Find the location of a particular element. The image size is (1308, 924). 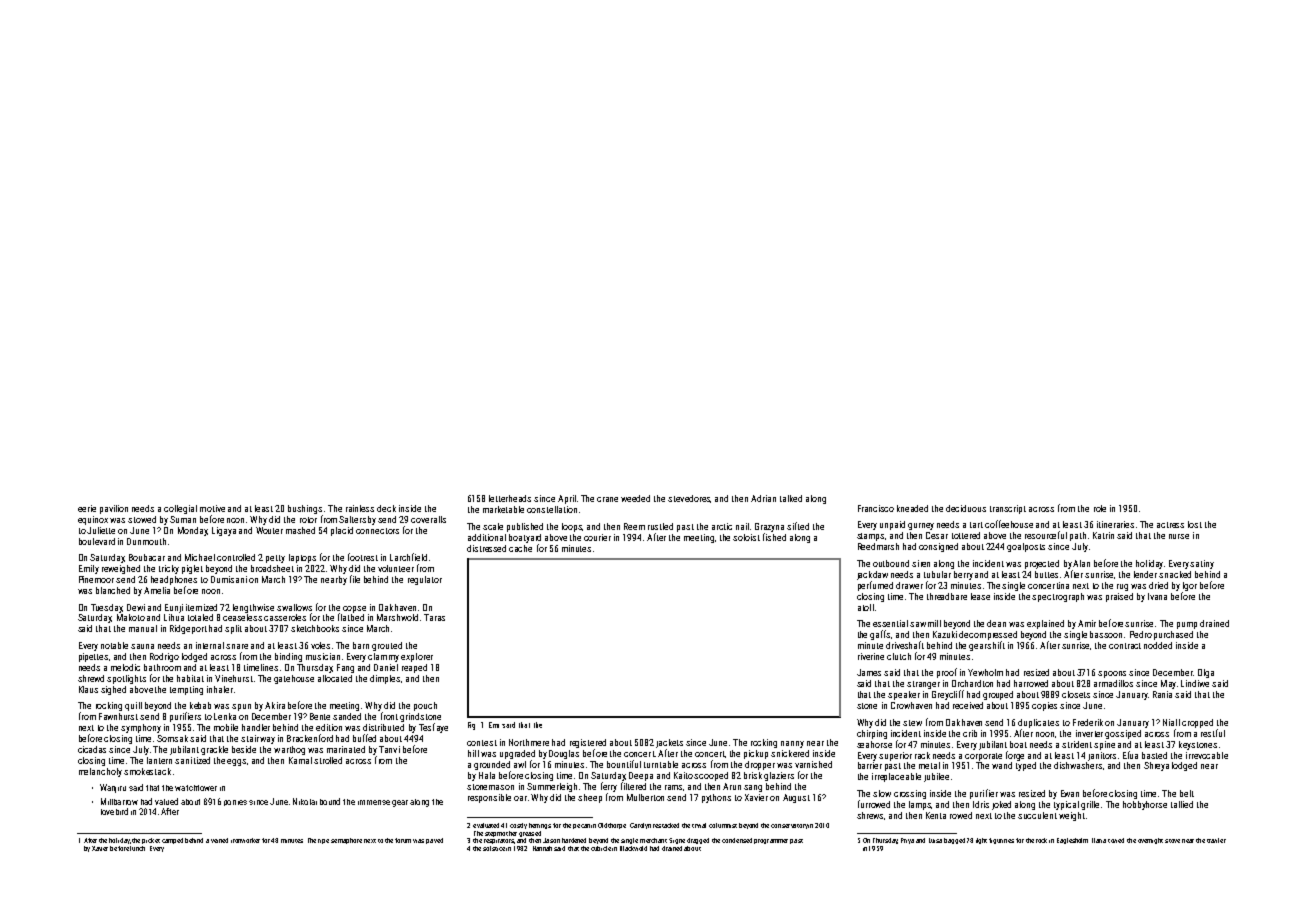

immense is located at coordinates (374, 802).
